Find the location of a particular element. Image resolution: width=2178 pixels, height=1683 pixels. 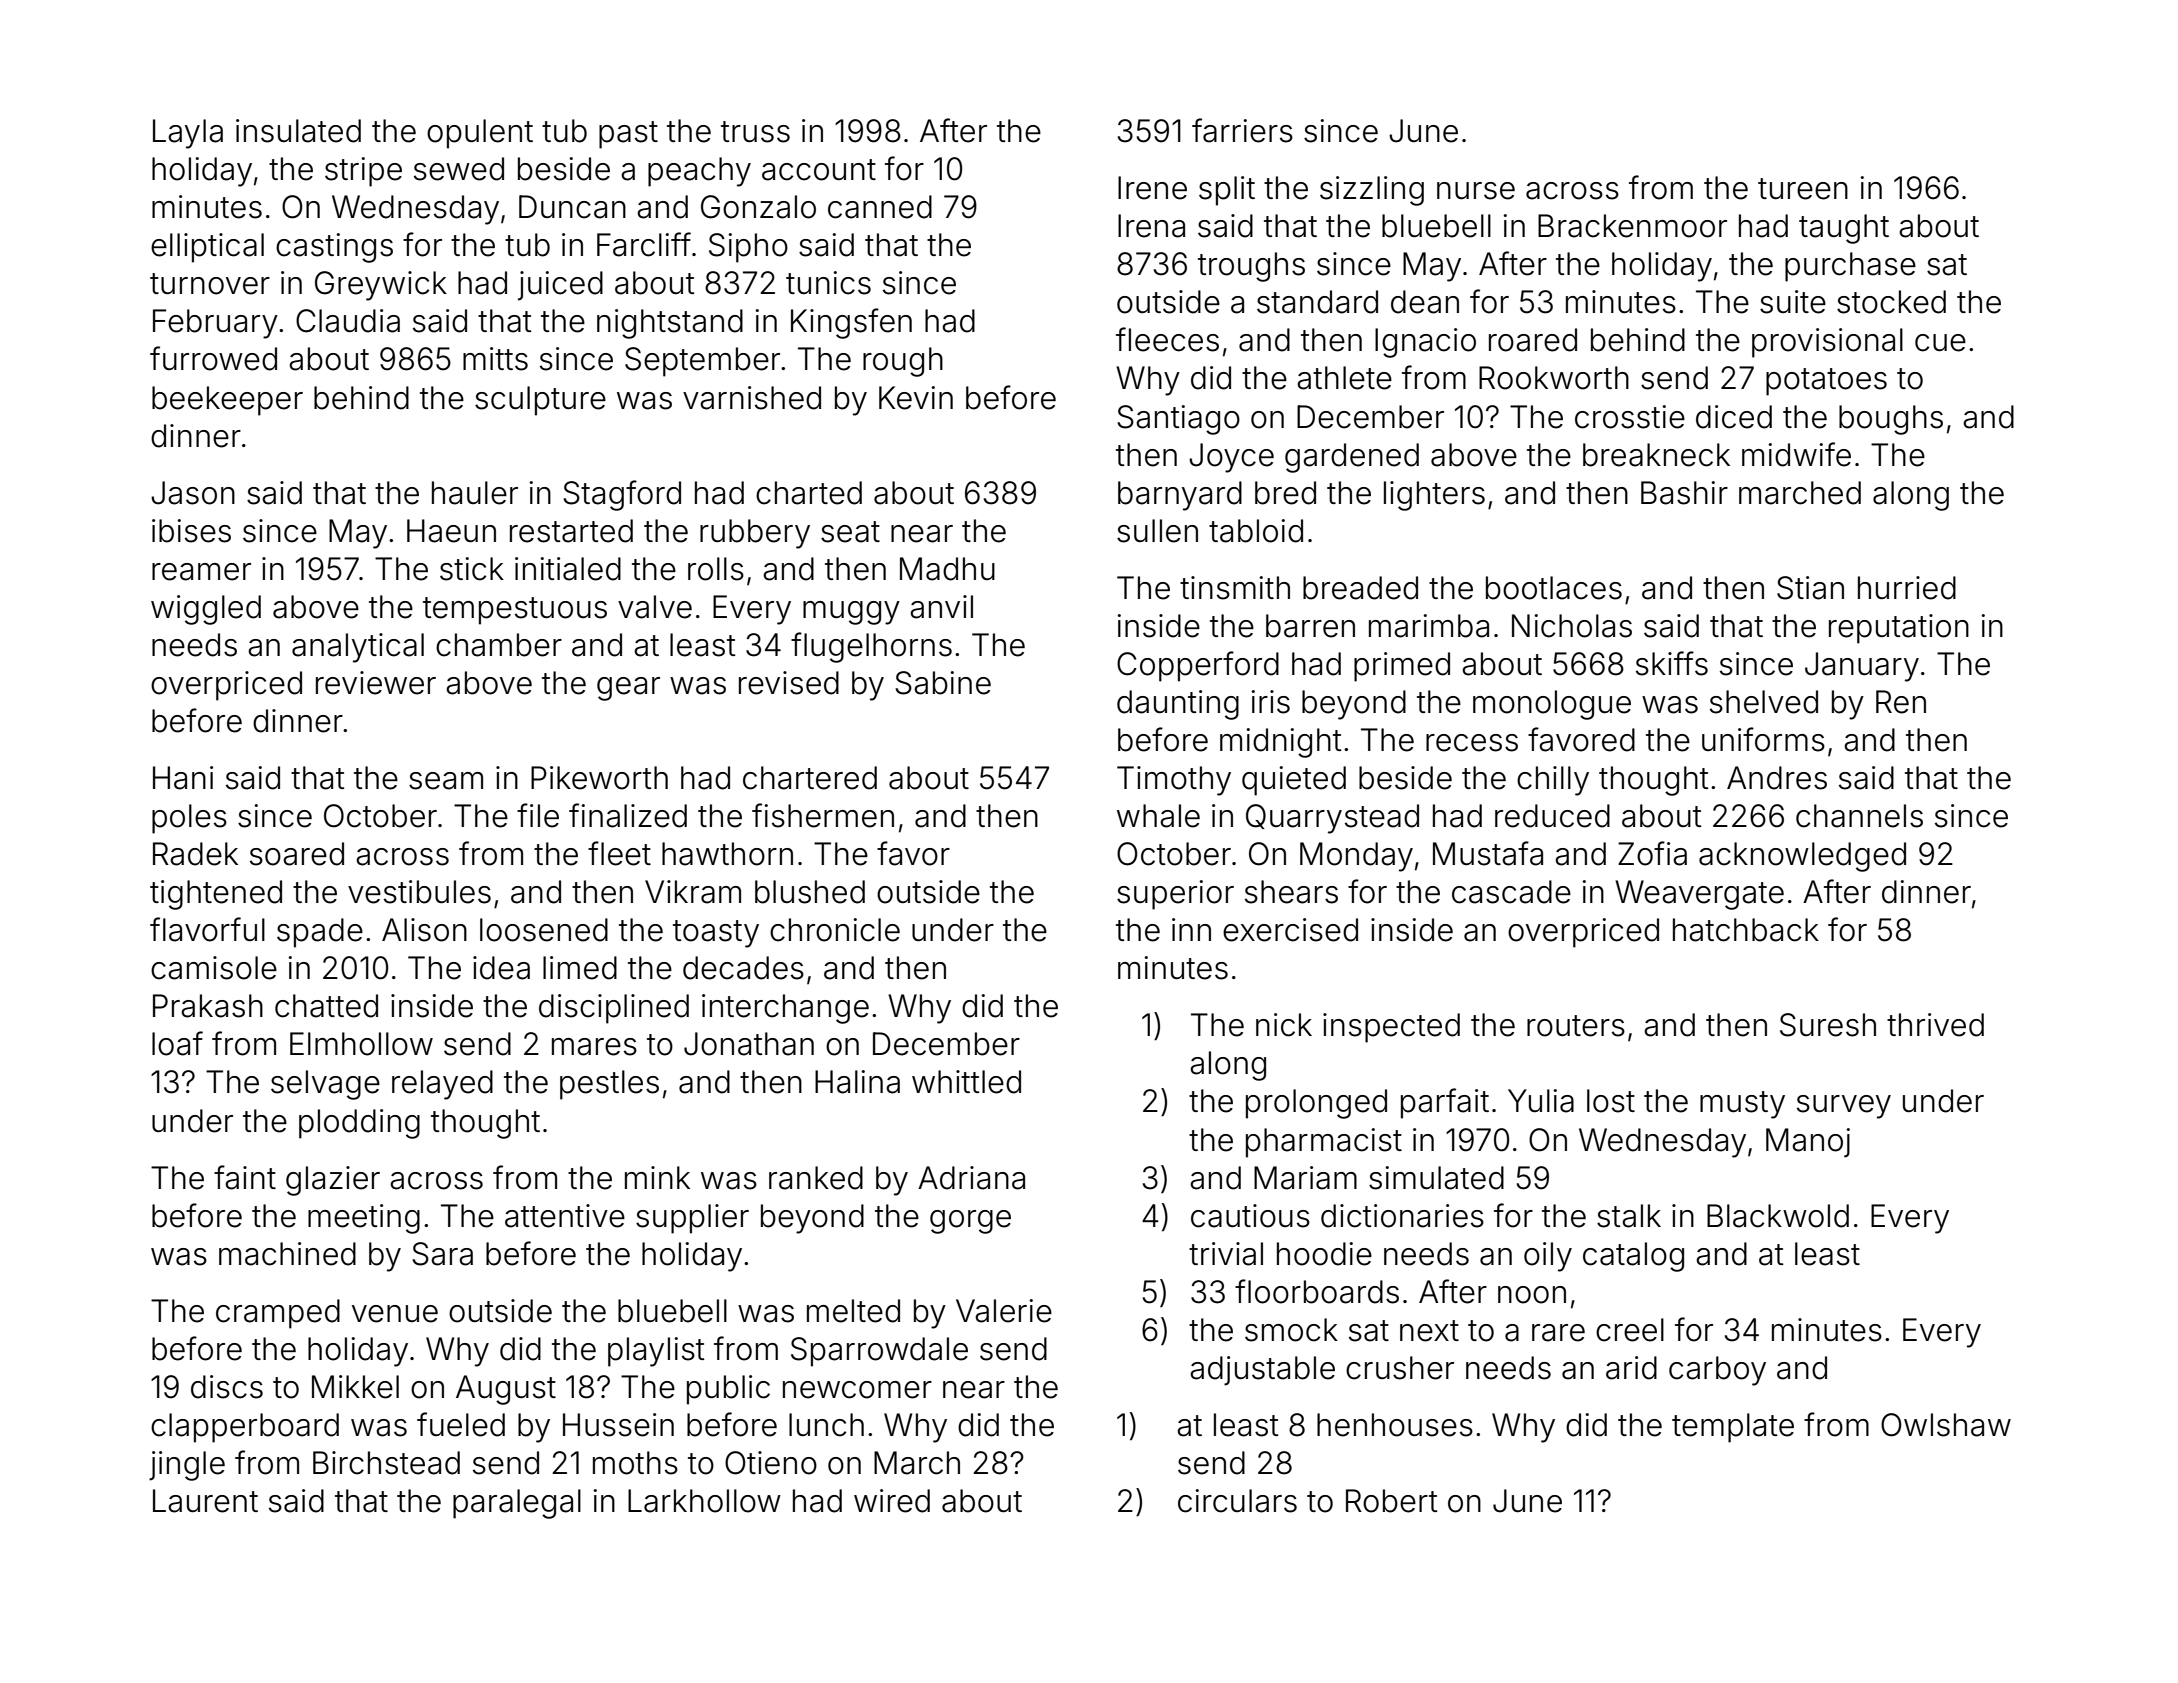

farriers is located at coordinates (1242, 130).
